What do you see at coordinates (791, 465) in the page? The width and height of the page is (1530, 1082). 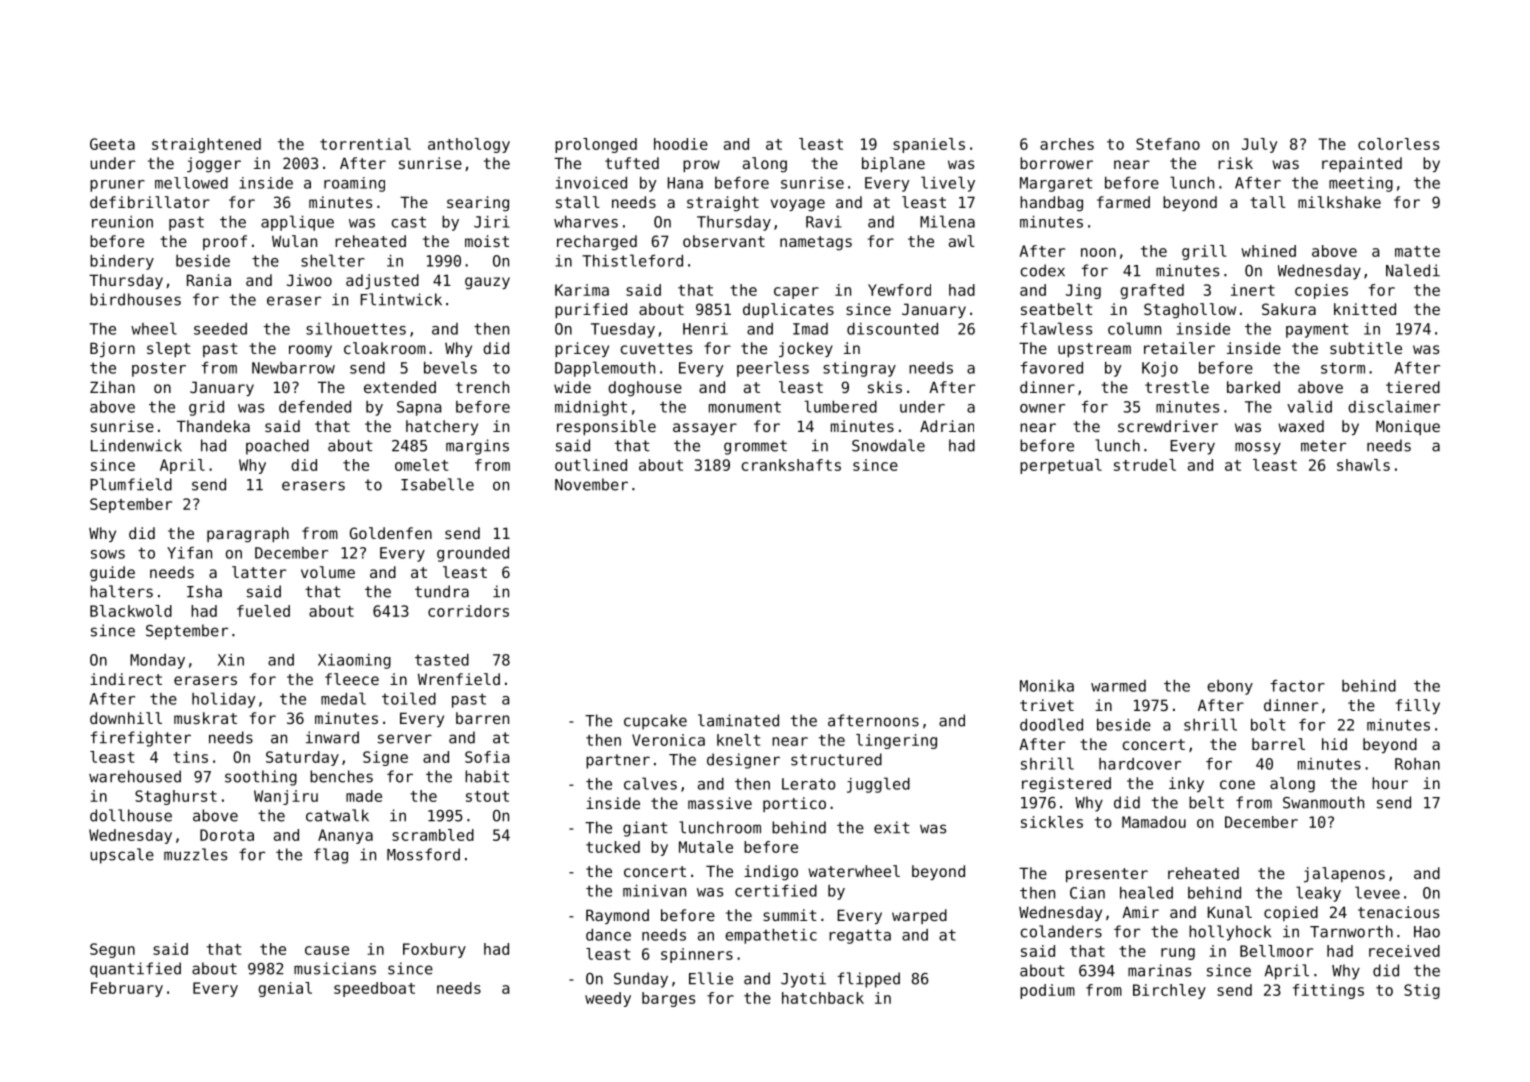 I see `crankshafts` at bounding box center [791, 465].
